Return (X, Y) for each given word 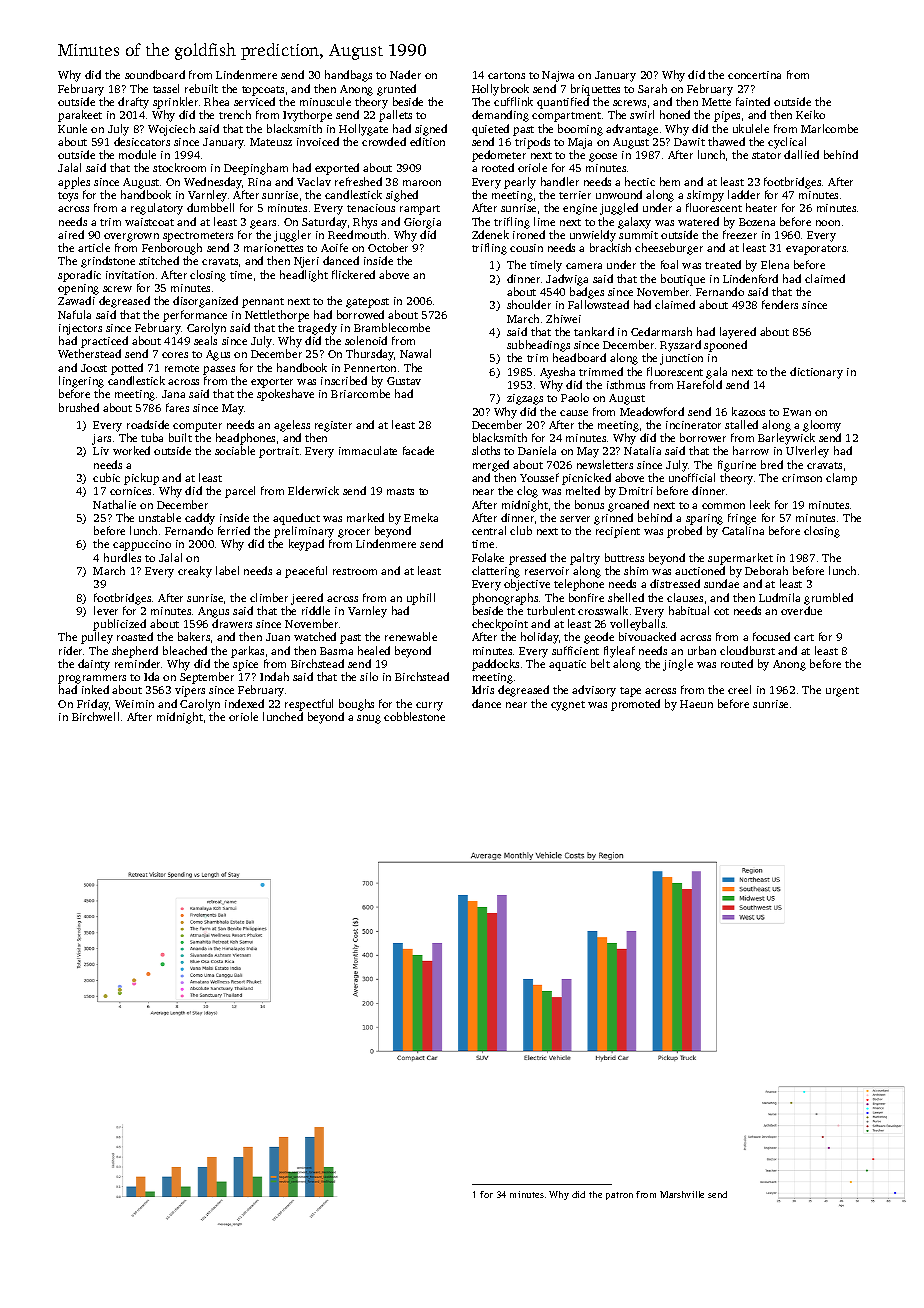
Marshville (682, 1194)
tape (630, 692)
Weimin (134, 704)
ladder (744, 194)
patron (619, 1196)
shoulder (529, 304)
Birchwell (95, 716)
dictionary (816, 373)
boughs (356, 705)
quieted (490, 130)
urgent (842, 692)
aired (71, 234)
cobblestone (414, 716)
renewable (411, 636)
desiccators (142, 141)
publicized (119, 625)
